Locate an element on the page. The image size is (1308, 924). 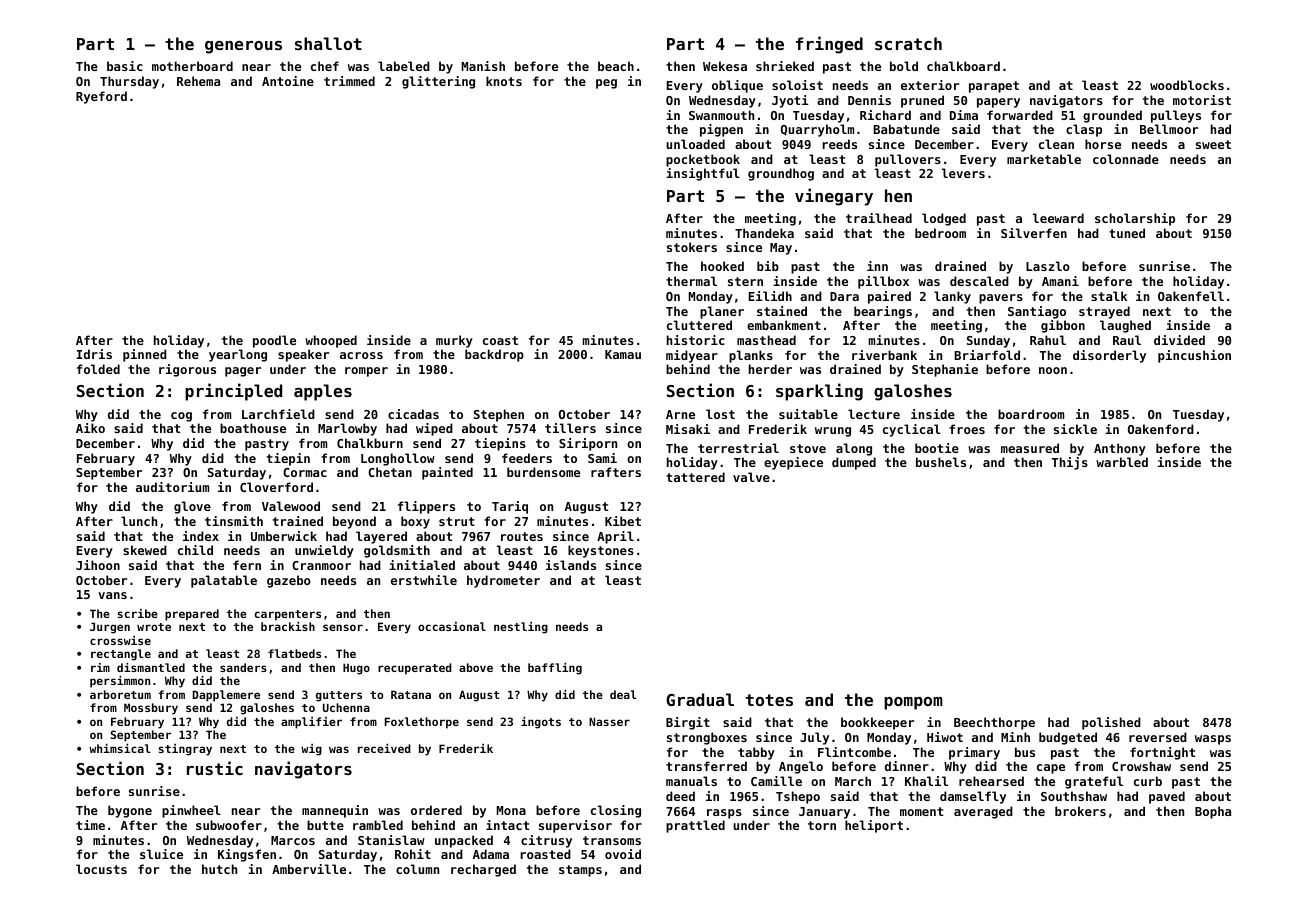
horse is located at coordinates (1103, 144).
